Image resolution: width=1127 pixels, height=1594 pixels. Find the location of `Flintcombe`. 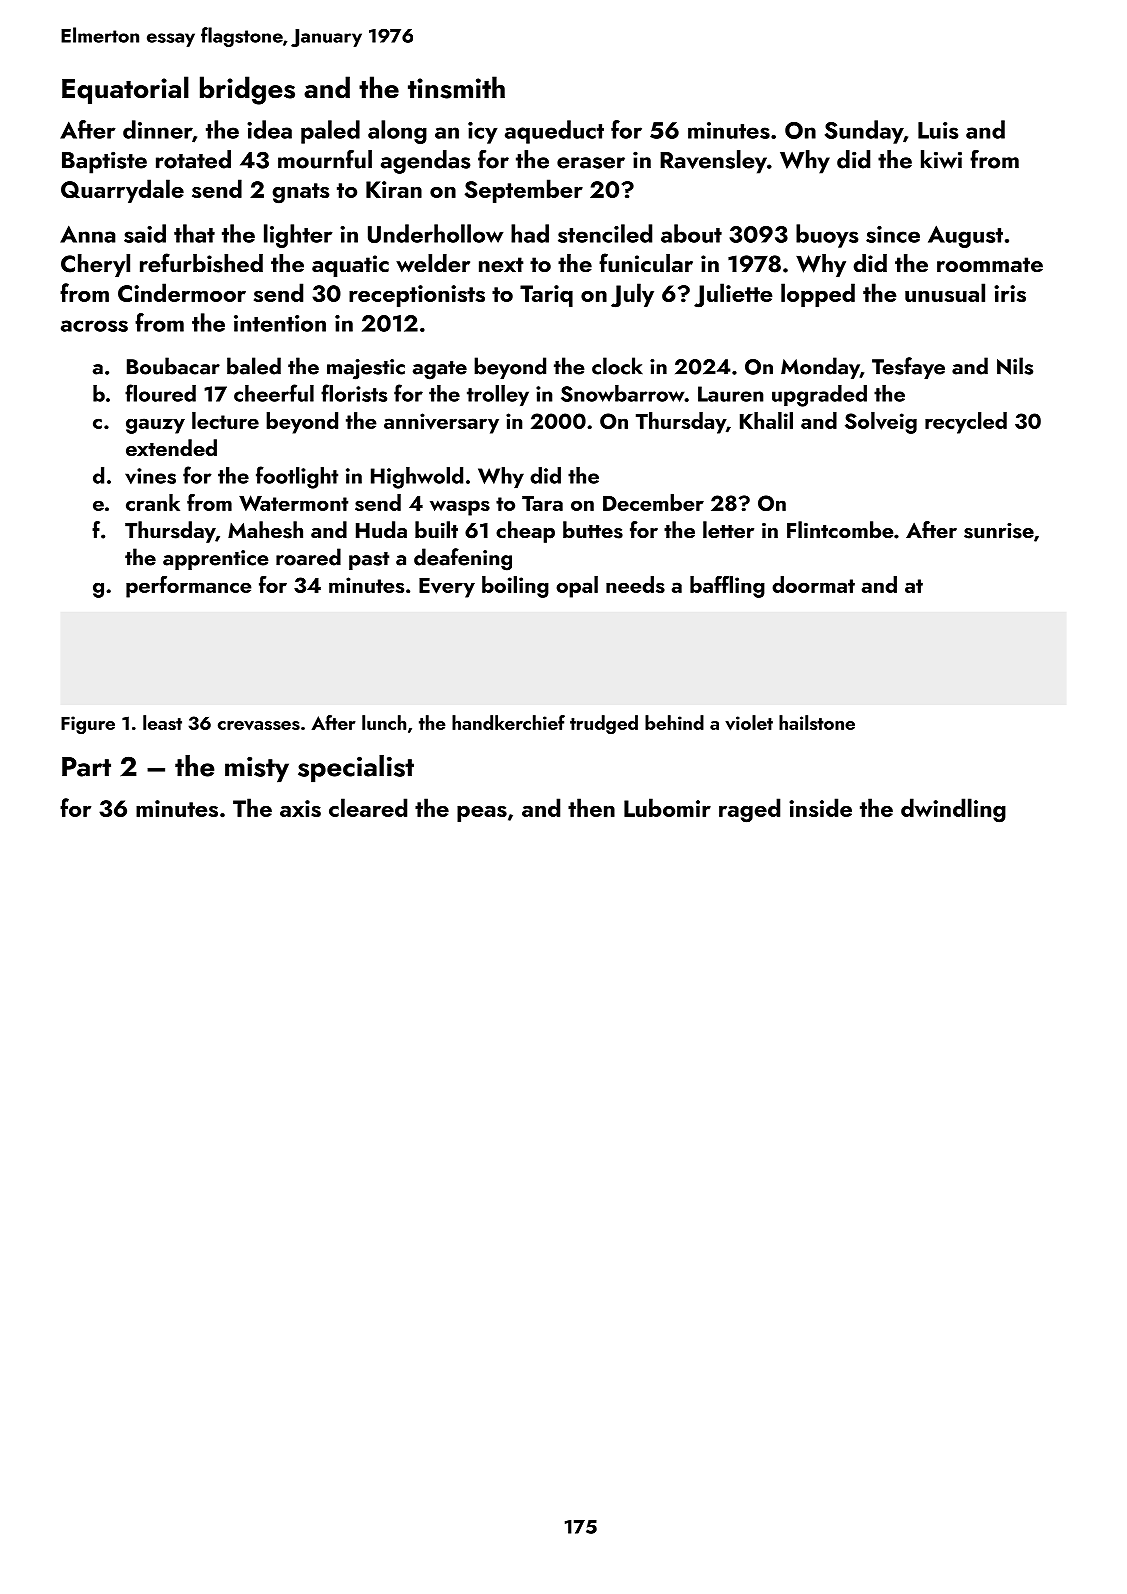

Flintcombe is located at coordinates (840, 529).
